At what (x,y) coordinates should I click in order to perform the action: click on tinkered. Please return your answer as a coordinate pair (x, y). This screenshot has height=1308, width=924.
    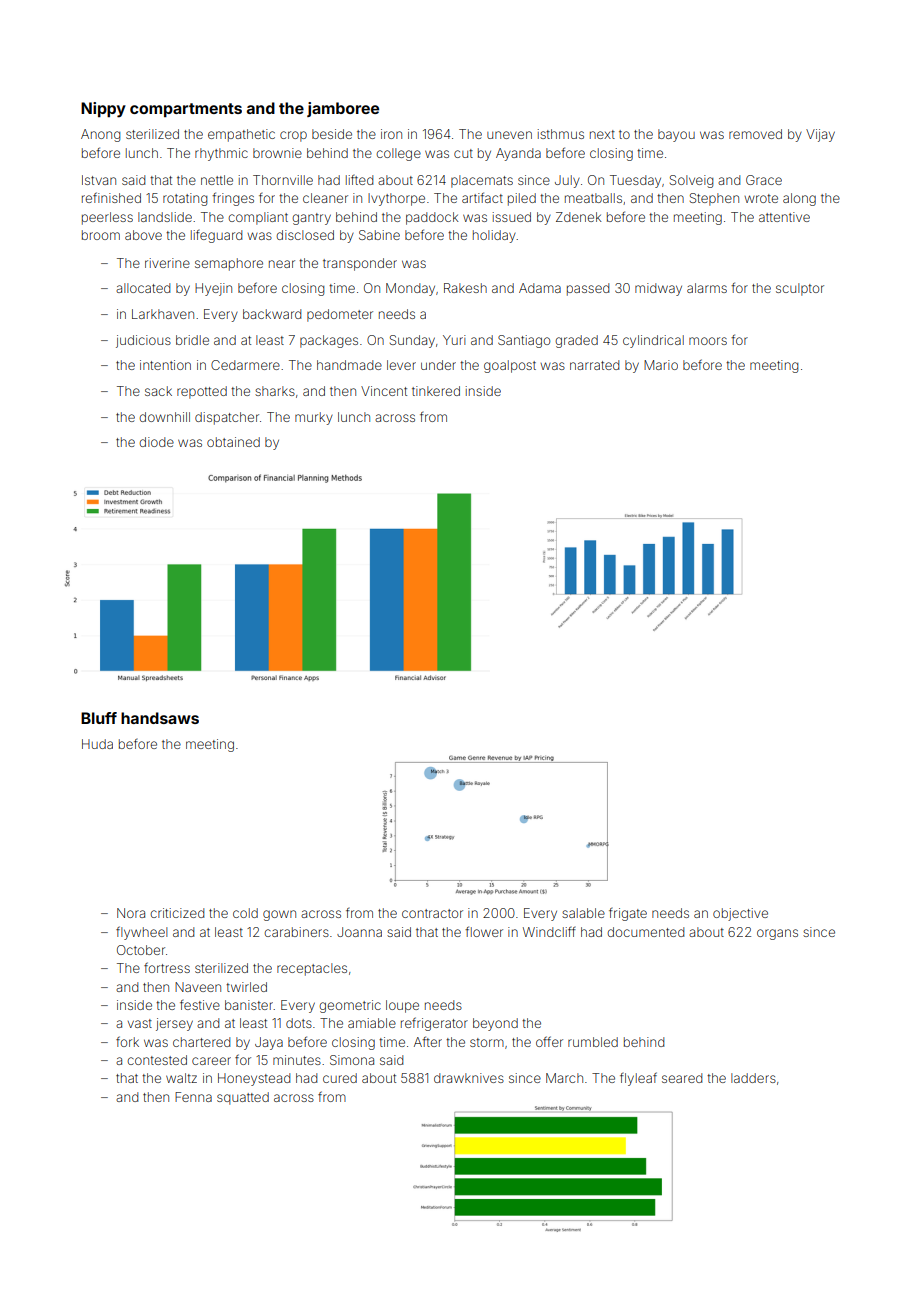
    Looking at the image, I should click on (436, 391).
